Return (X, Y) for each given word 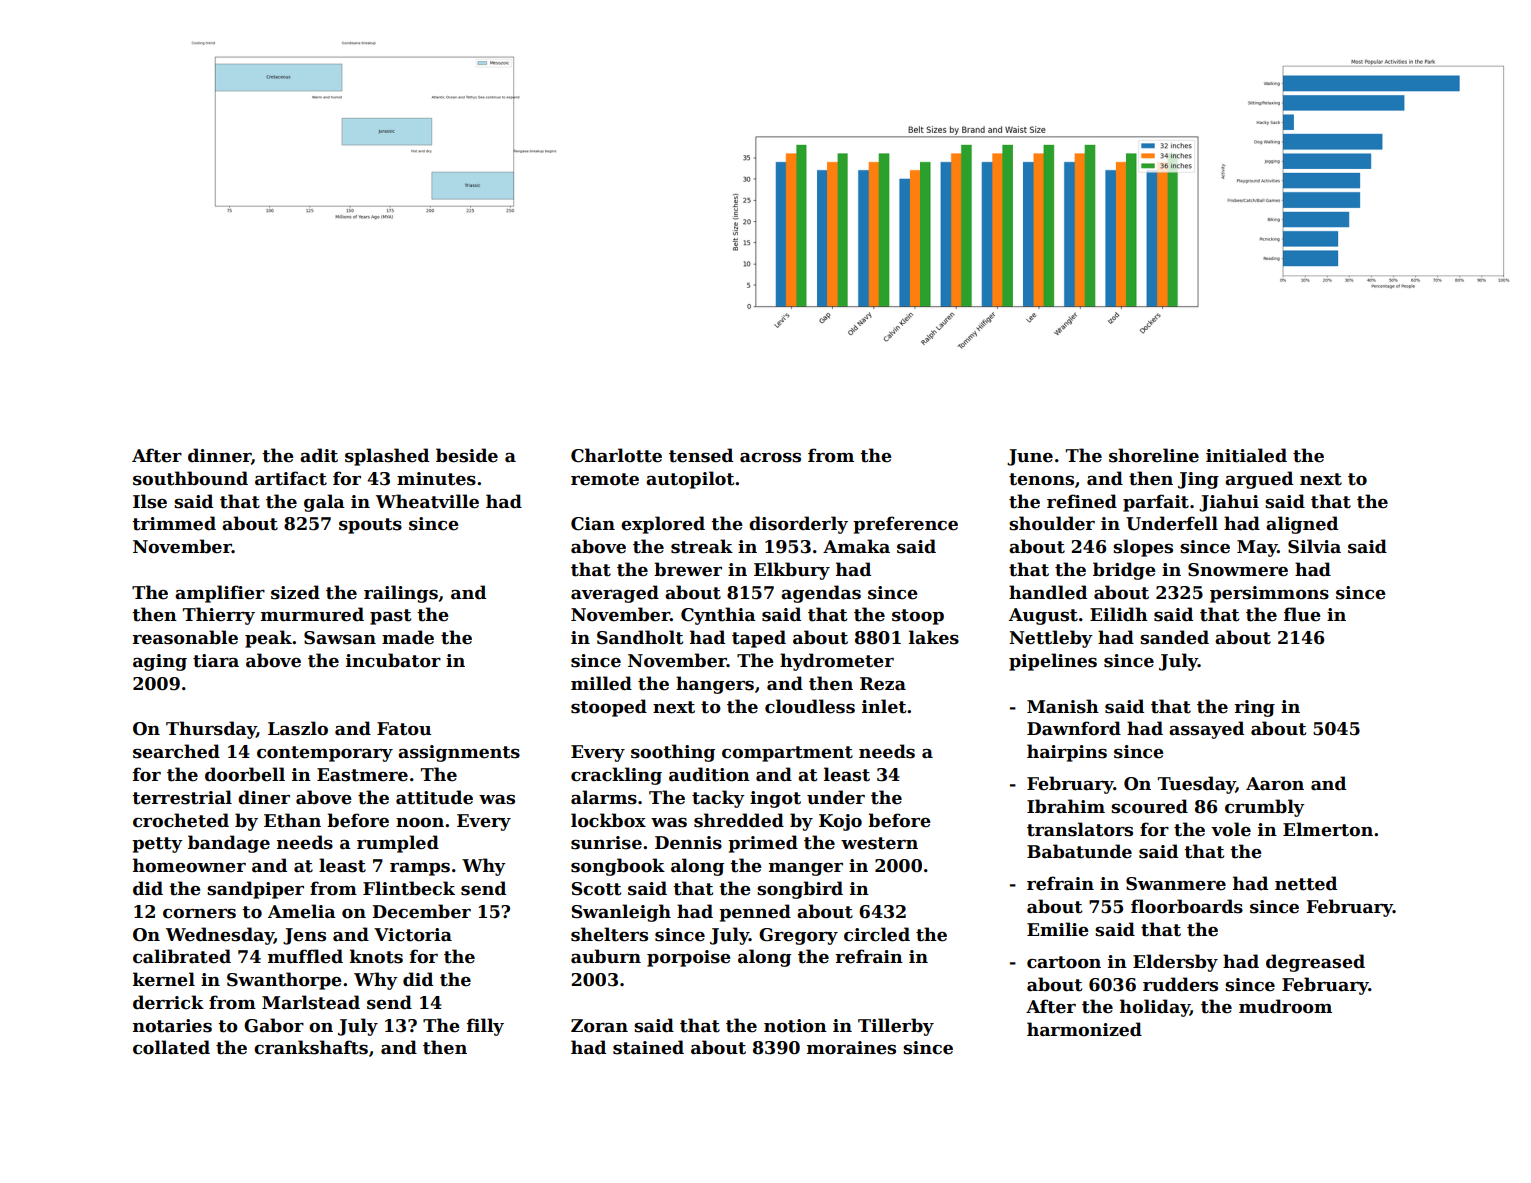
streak (702, 546)
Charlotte (616, 455)
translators (1080, 829)
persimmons (1269, 594)
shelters (609, 934)
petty (157, 845)
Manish (1063, 706)
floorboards (1187, 906)
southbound (190, 478)
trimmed (174, 523)
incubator (393, 660)
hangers (715, 685)
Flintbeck (409, 888)
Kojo (840, 822)
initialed (1246, 455)
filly (485, 1027)
